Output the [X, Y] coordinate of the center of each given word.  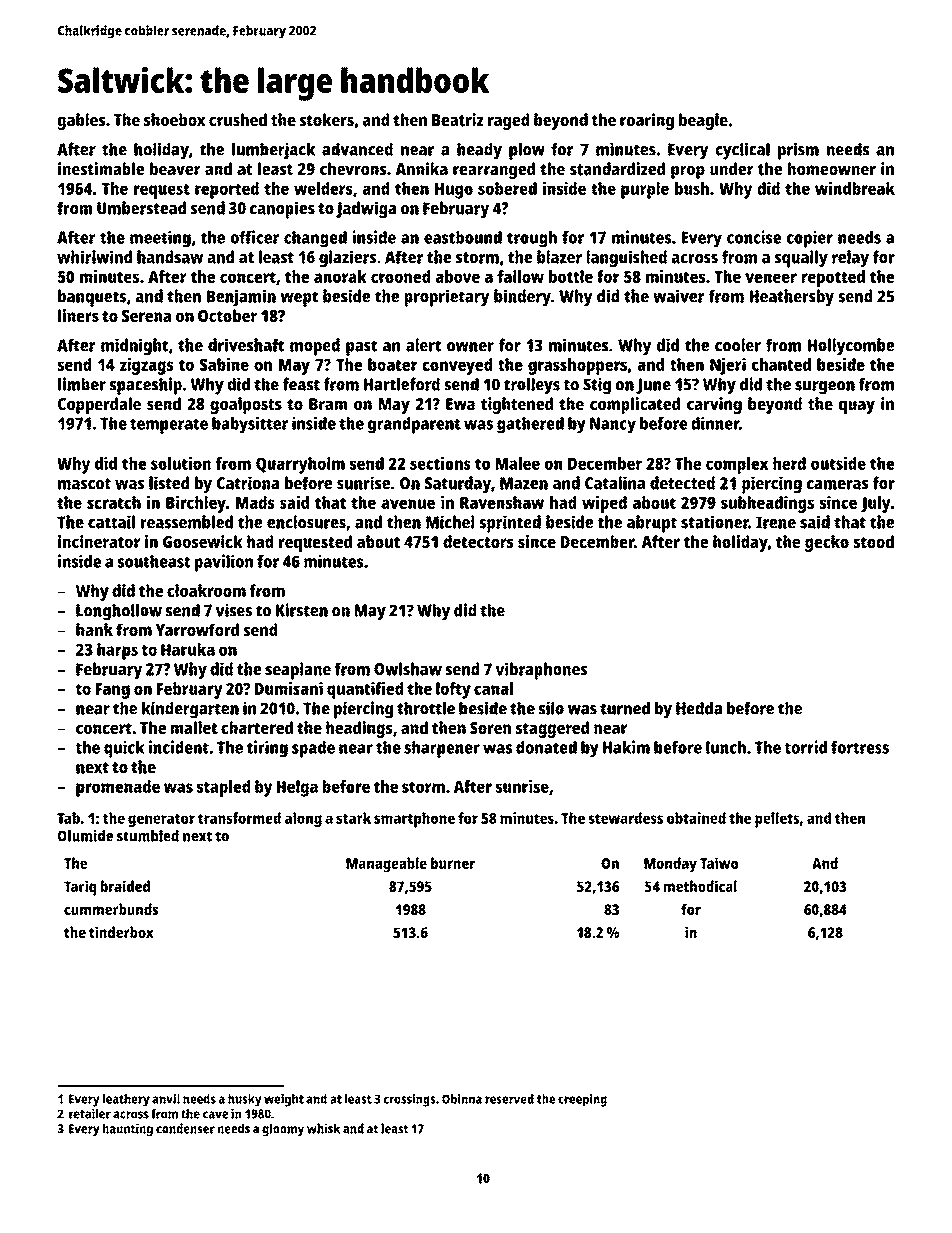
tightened [517, 405]
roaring [647, 121]
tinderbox [121, 932]
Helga [297, 788]
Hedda [699, 708]
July [876, 504]
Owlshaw [408, 669]
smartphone [414, 820]
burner [453, 863]
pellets [777, 820]
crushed [238, 120]
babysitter [250, 425]
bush [692, 188]
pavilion [224, 563]
